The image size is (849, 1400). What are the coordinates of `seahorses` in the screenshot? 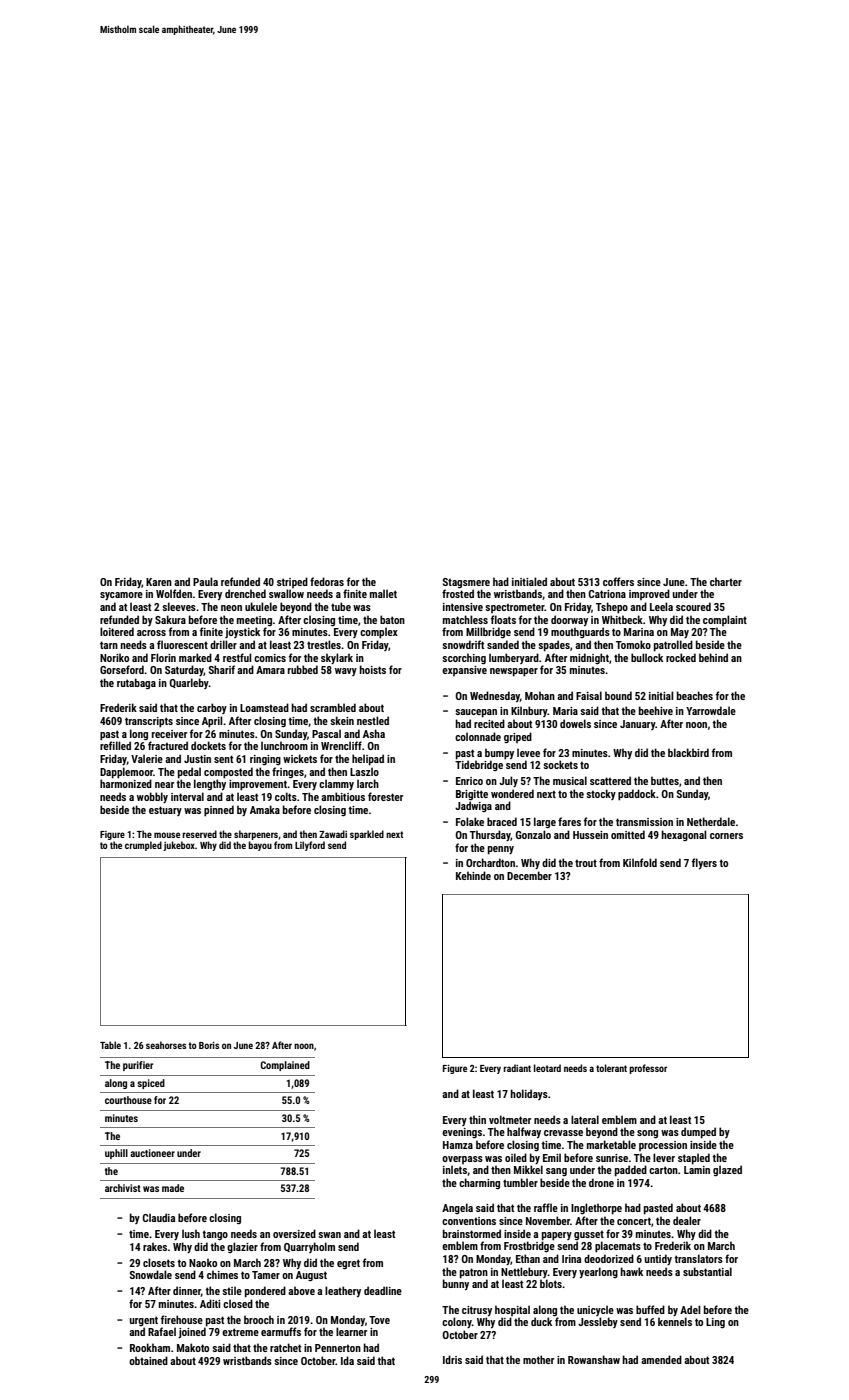 It's located at (166, 1045).
